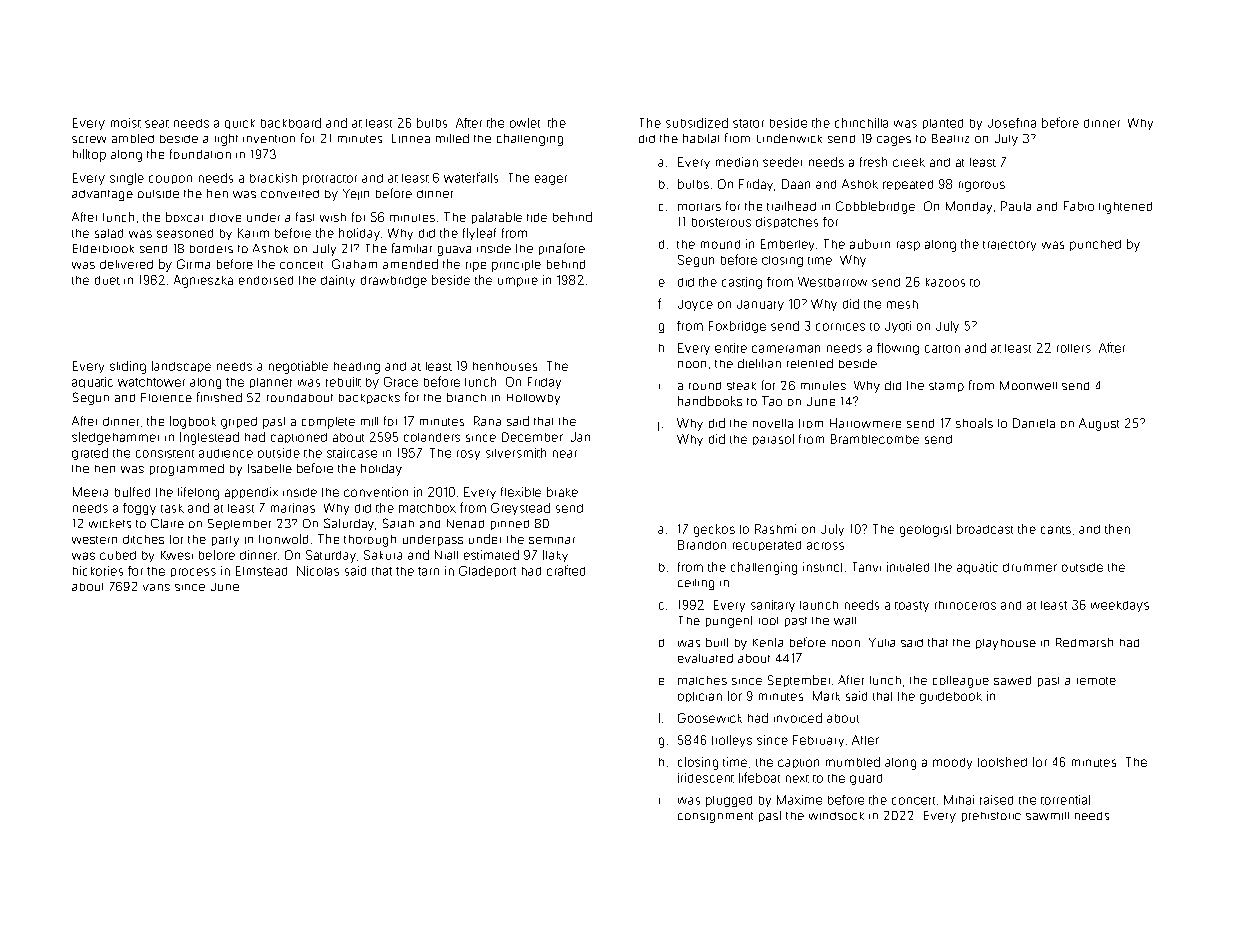 The image size is (1233, 952). I want to click on kazoos, so click(945, 282).
